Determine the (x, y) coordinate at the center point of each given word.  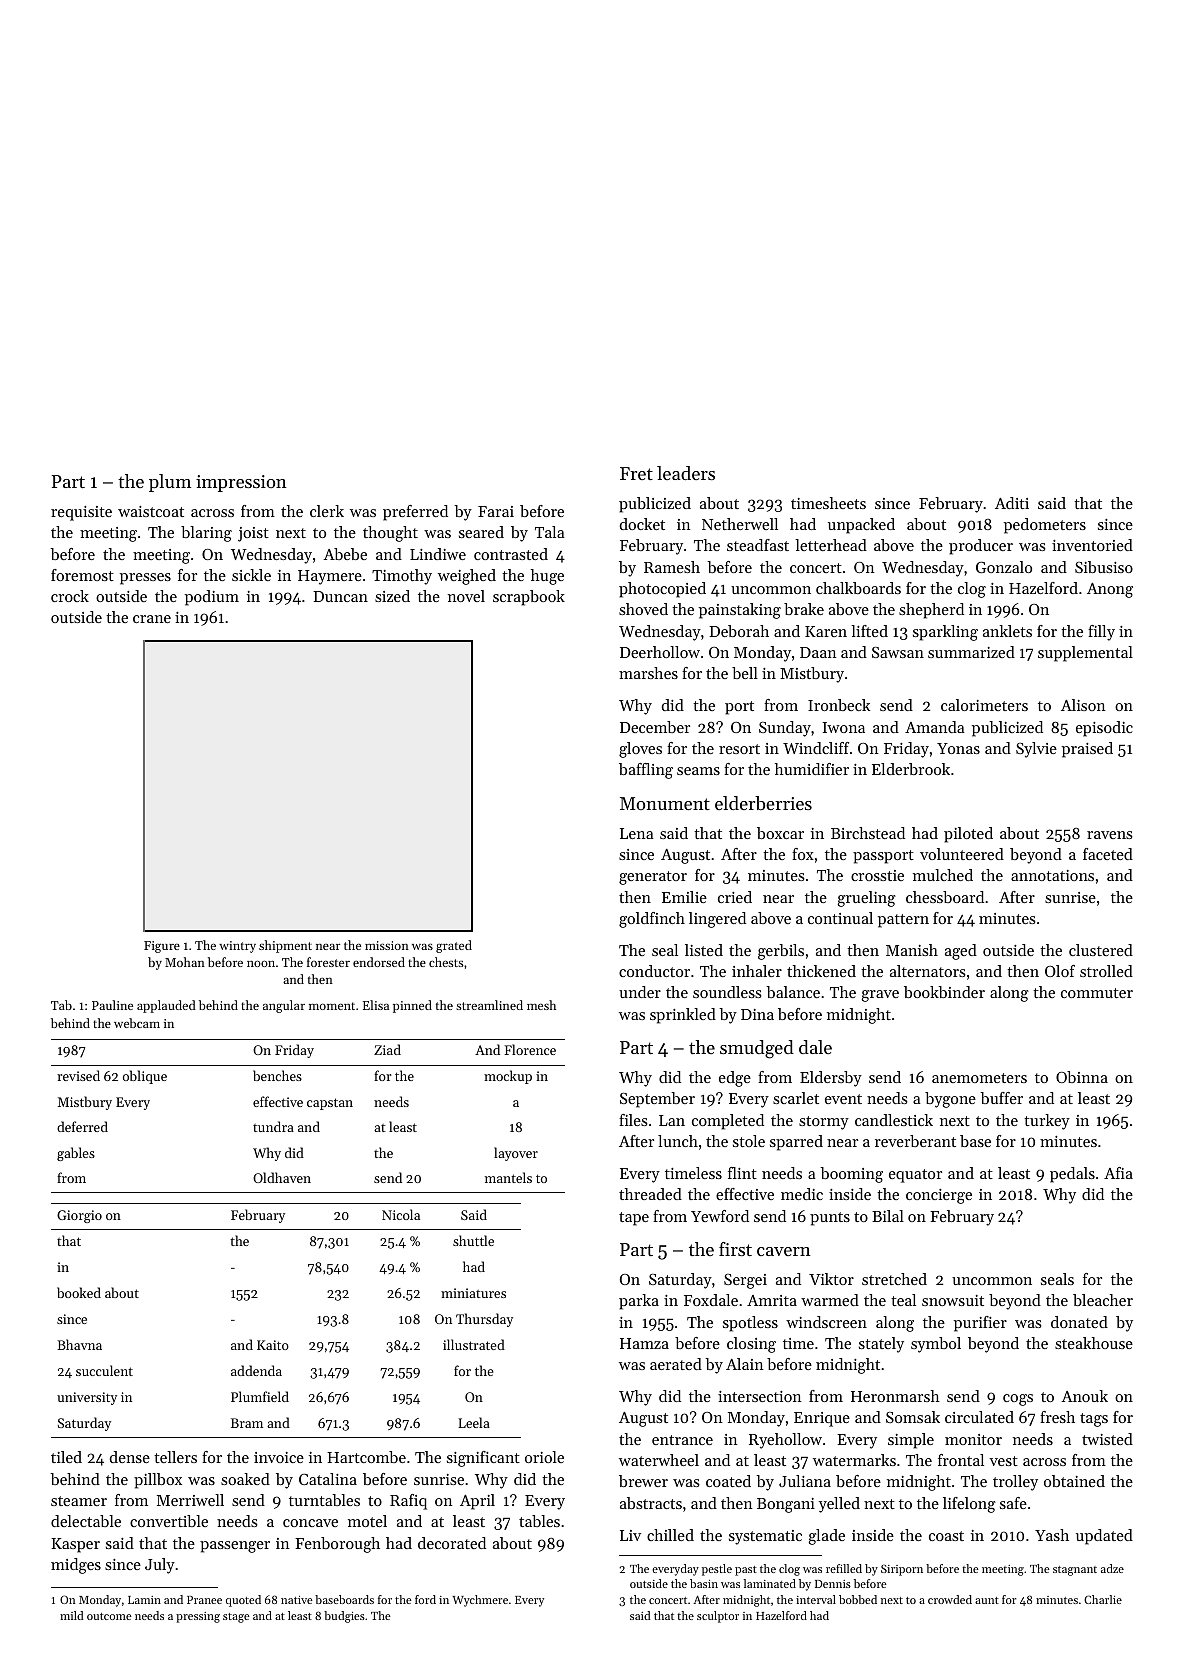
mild (71, 1615)
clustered (1101, 950)
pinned (412, 1006)
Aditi (1012, 503)
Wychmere (480, 1601)
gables (76, 1154)
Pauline (112, 1005)
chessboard (945, 897)
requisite (81, 513)
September (657, 1100)
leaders (686, 473)
